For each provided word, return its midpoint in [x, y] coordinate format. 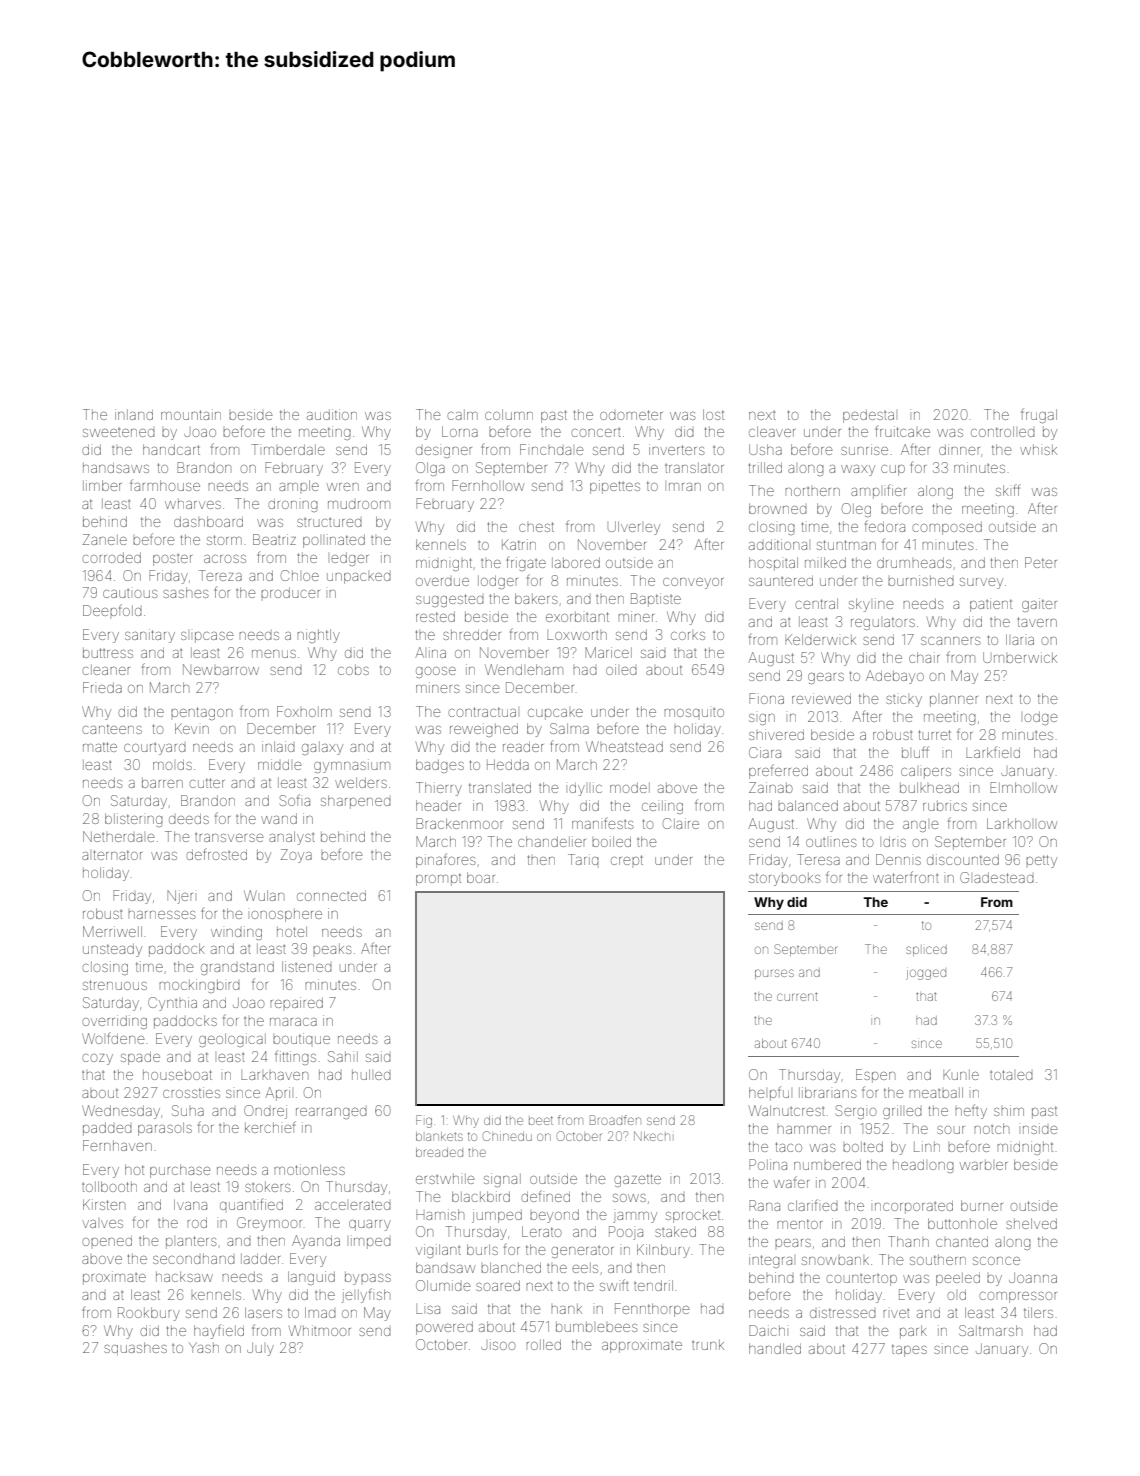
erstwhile [445, 1179]
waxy [858, 470]
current [797, 997]
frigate [526, 564]
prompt [438, 879]
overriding [114, 1022]
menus [274, 654]
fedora [885, 526]
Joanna [1033, 1277]
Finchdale [552, 449]
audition [332, 414]
